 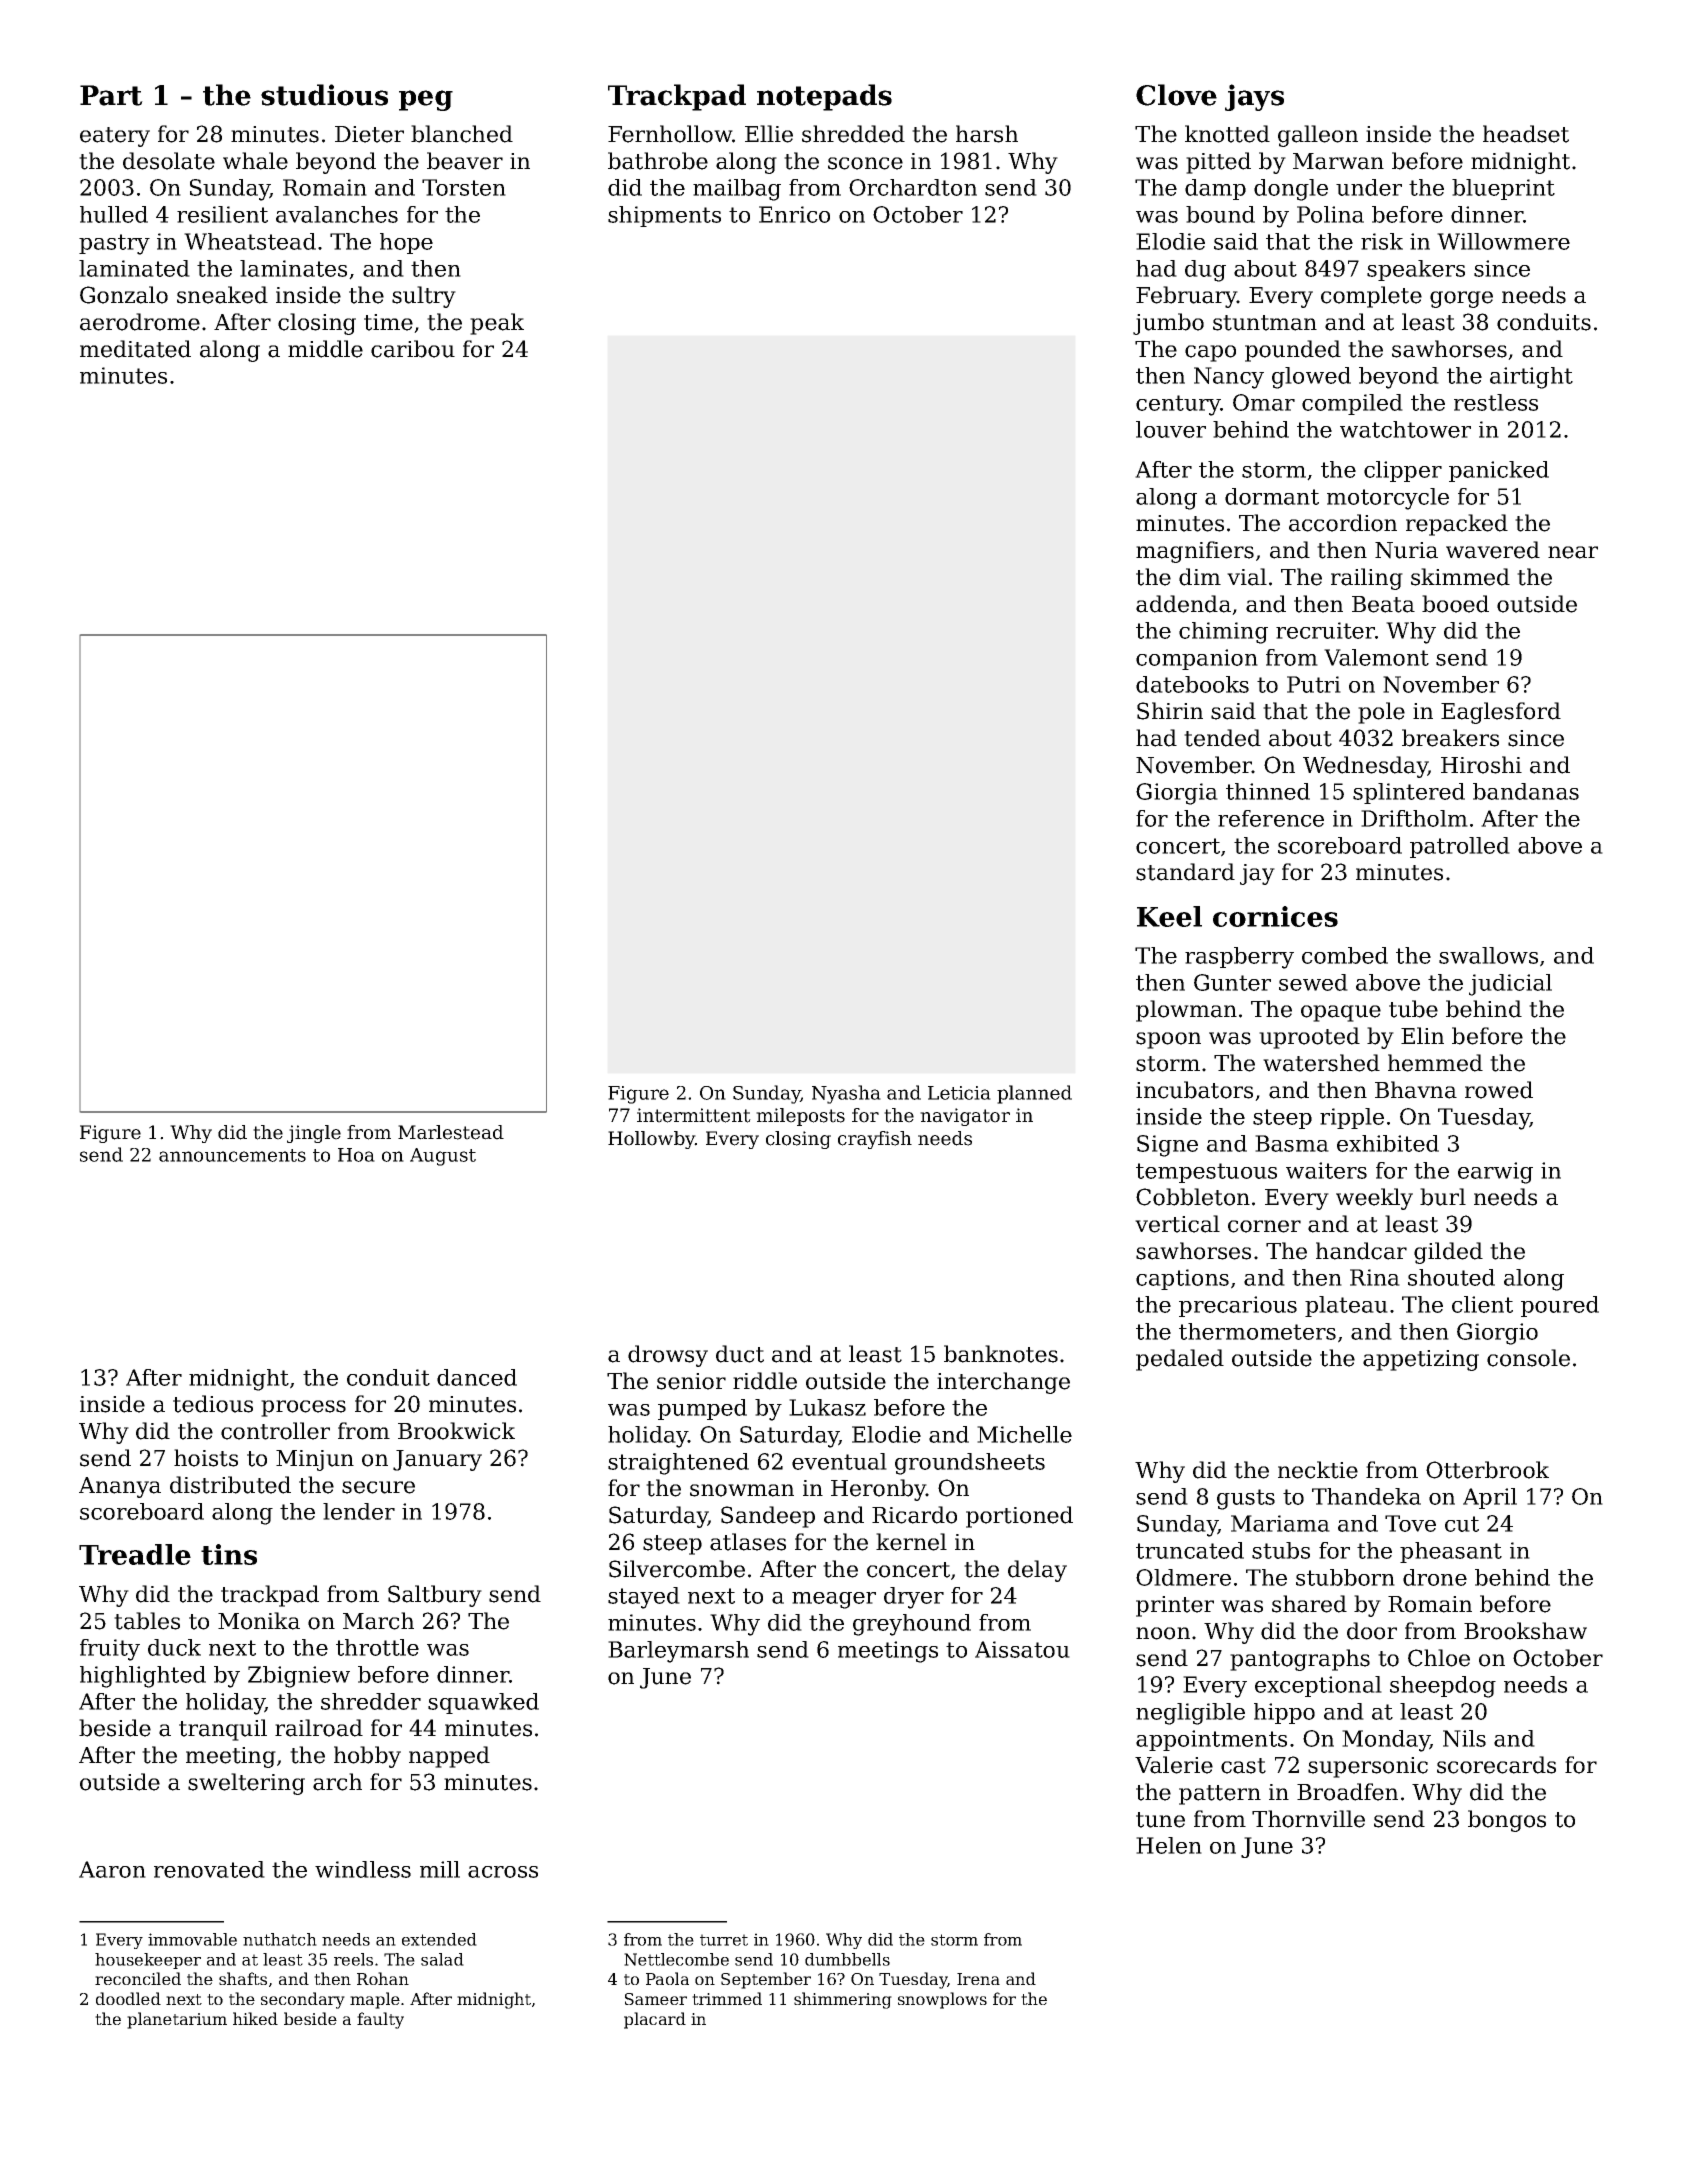 I want to click on distributed, so click(x=230, y=1485).
